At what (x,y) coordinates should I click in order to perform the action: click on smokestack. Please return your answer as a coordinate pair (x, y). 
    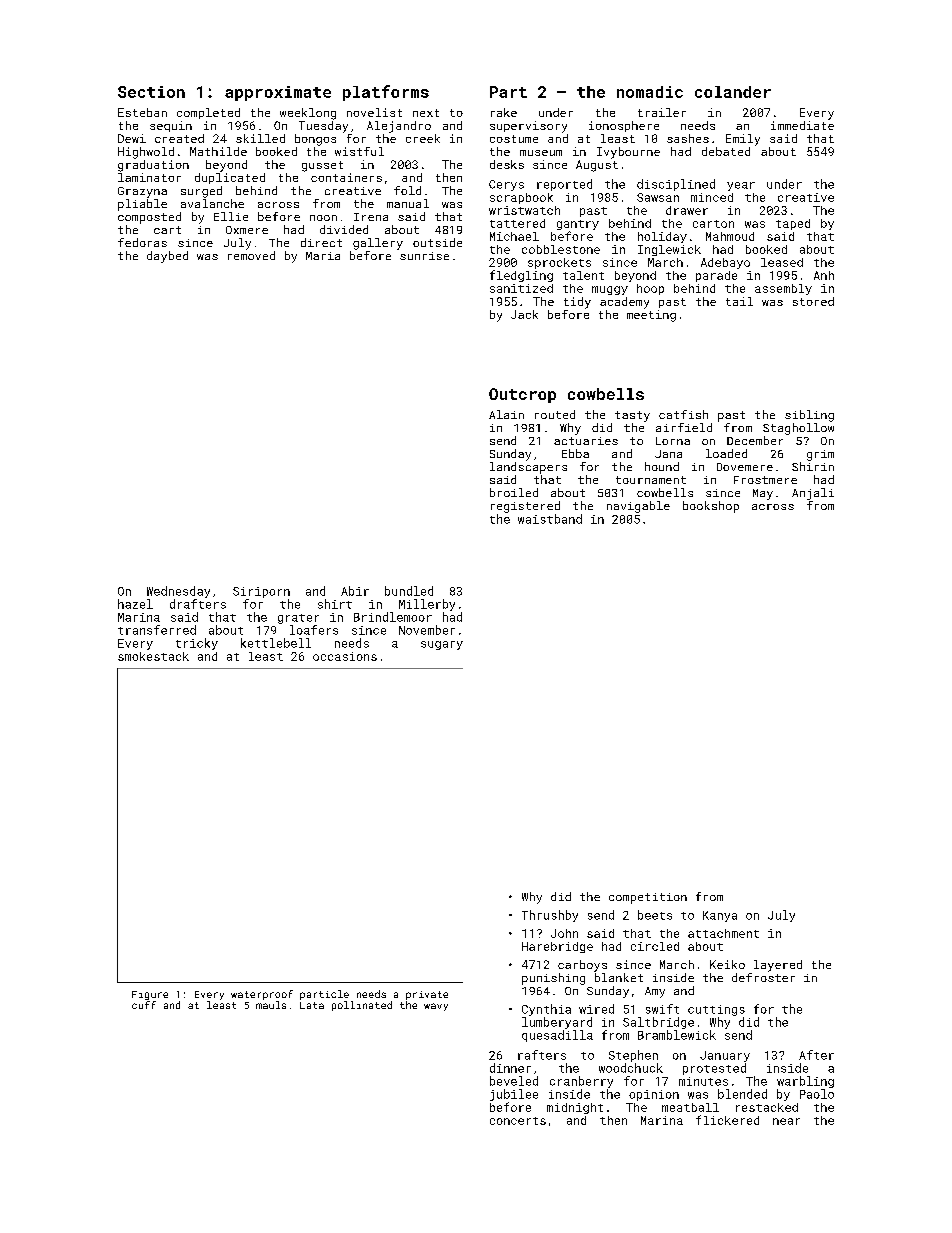
    Looking at the image, I should click on (153, 656).
